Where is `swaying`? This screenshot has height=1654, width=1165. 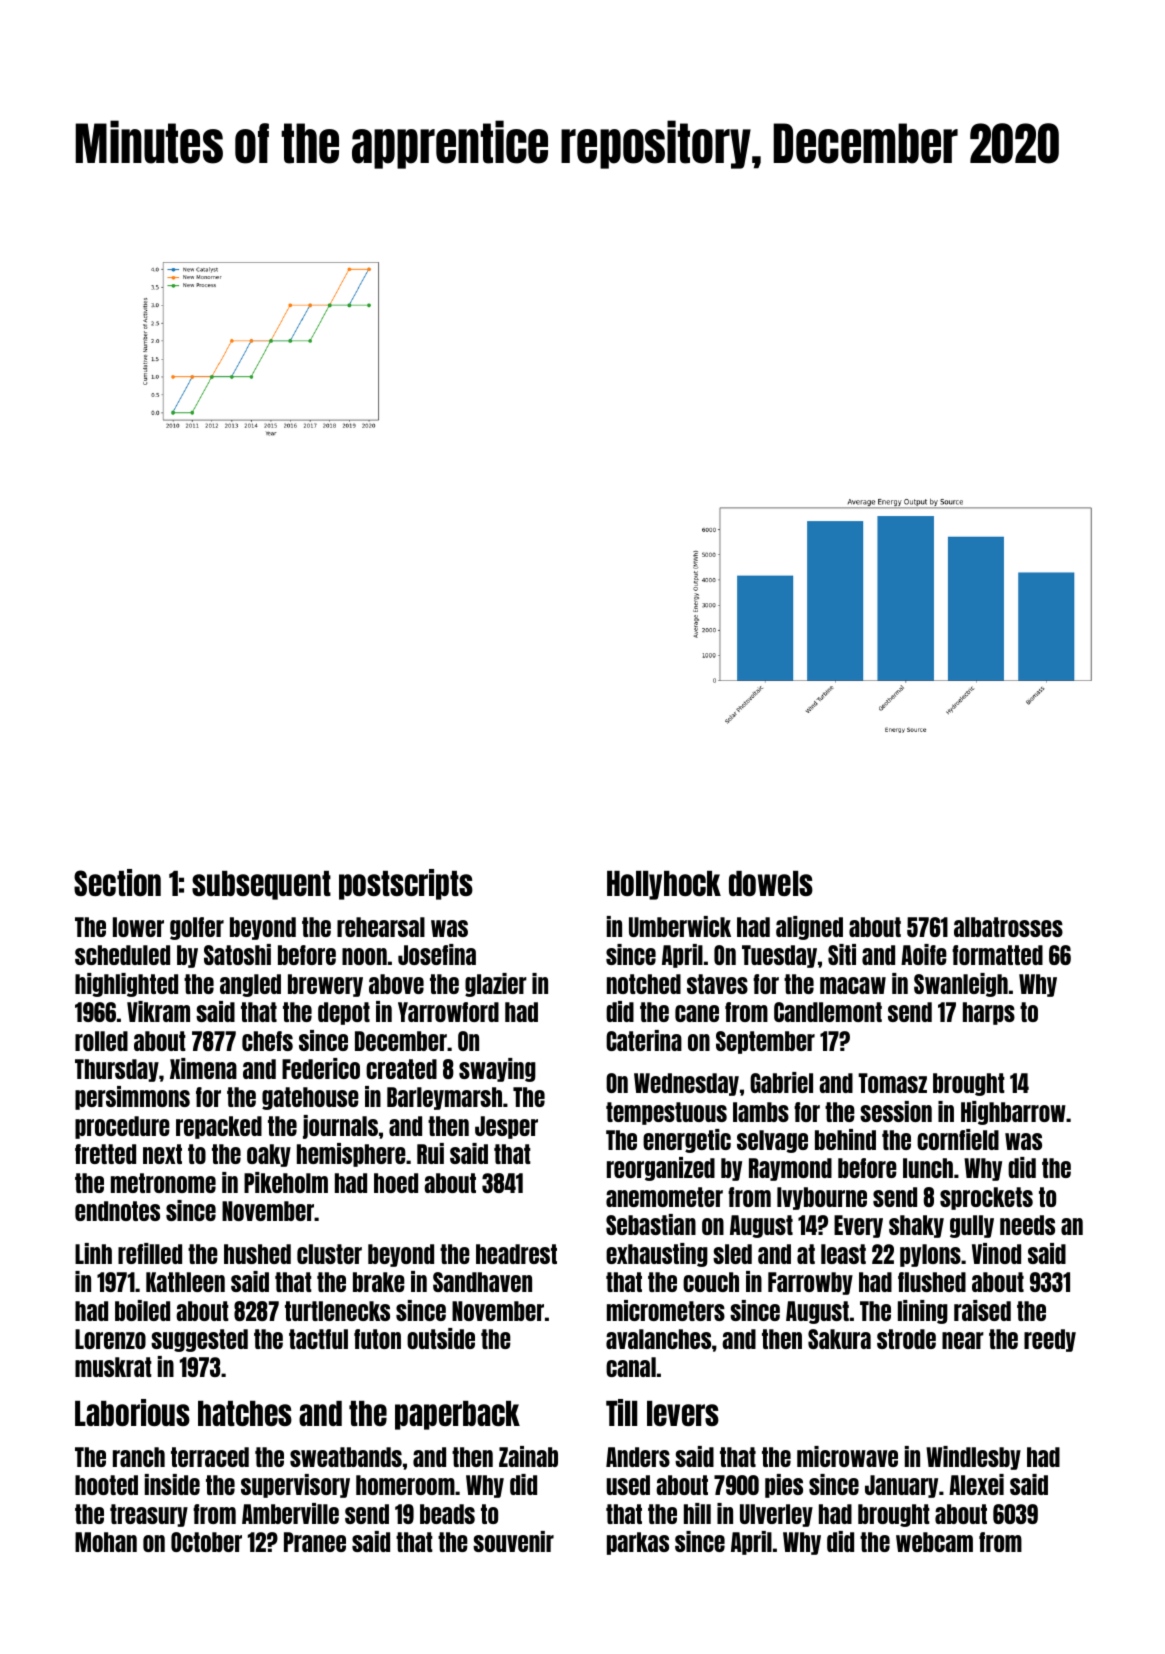 swaying is located at coordinates (497, 1070).
